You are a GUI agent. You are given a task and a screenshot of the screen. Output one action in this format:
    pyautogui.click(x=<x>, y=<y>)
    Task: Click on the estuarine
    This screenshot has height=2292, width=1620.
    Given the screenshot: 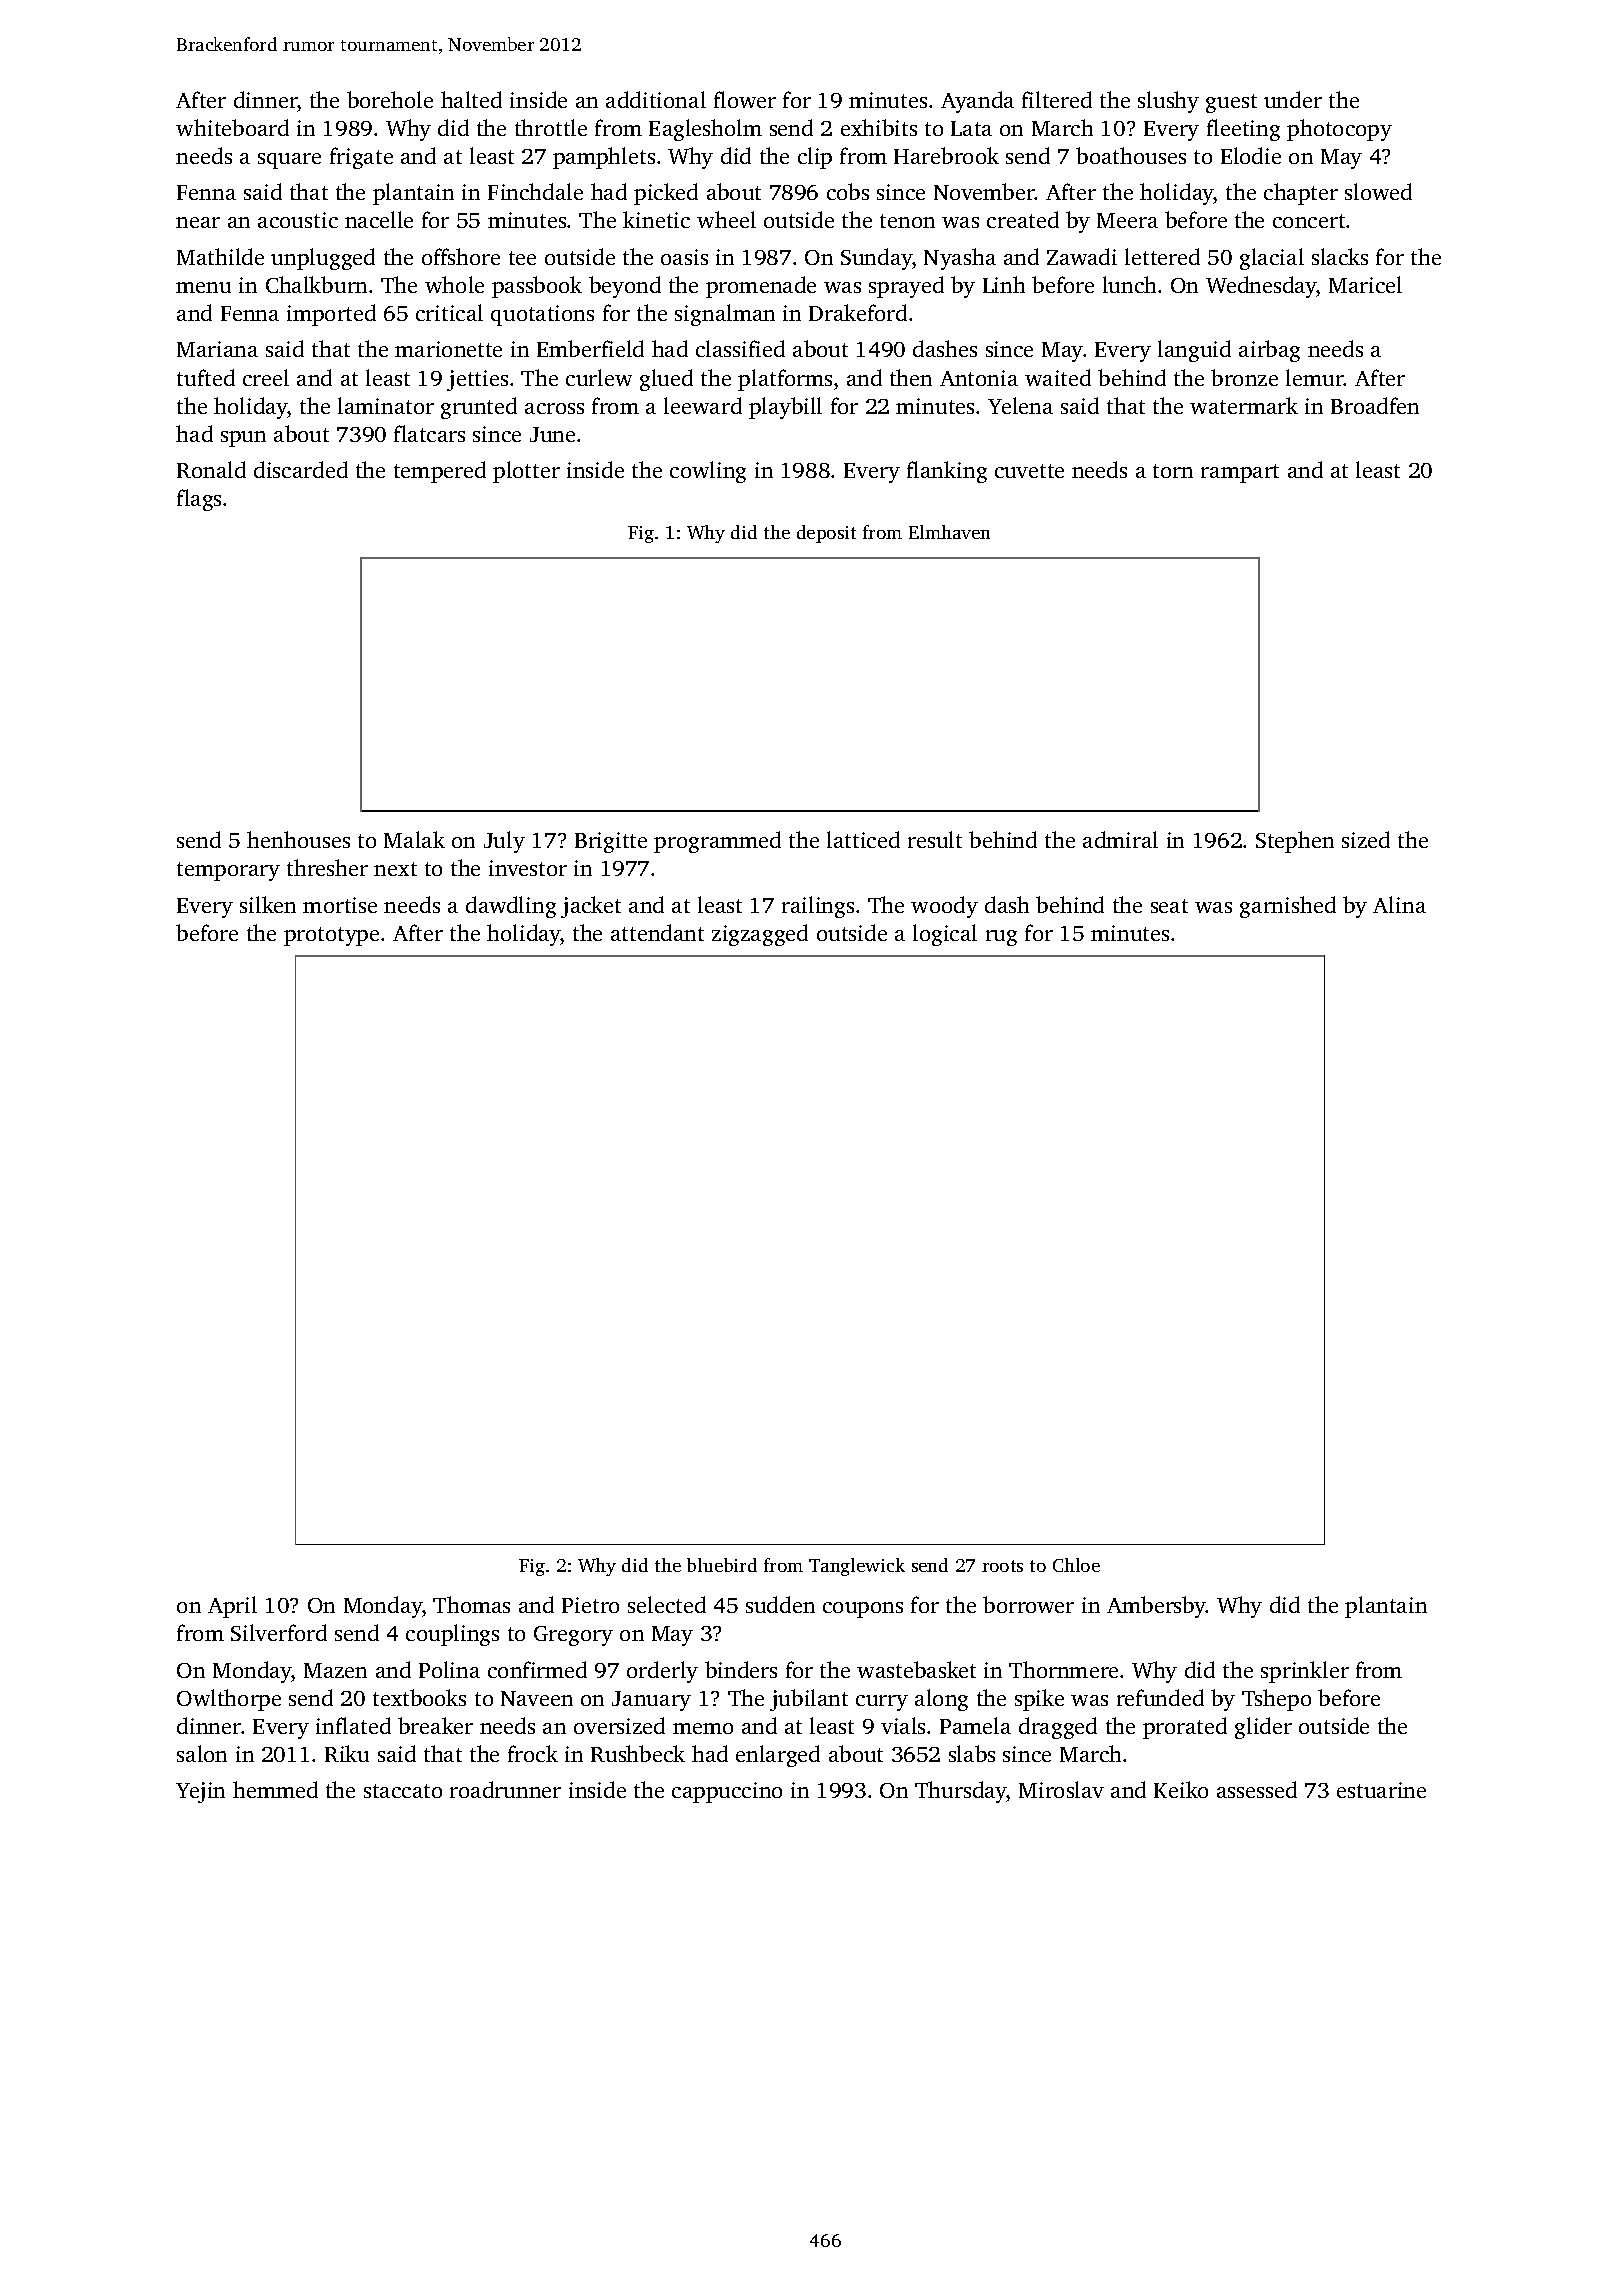 What is the action you would take?
    pyautogui.click(x=1381, y=1790)
